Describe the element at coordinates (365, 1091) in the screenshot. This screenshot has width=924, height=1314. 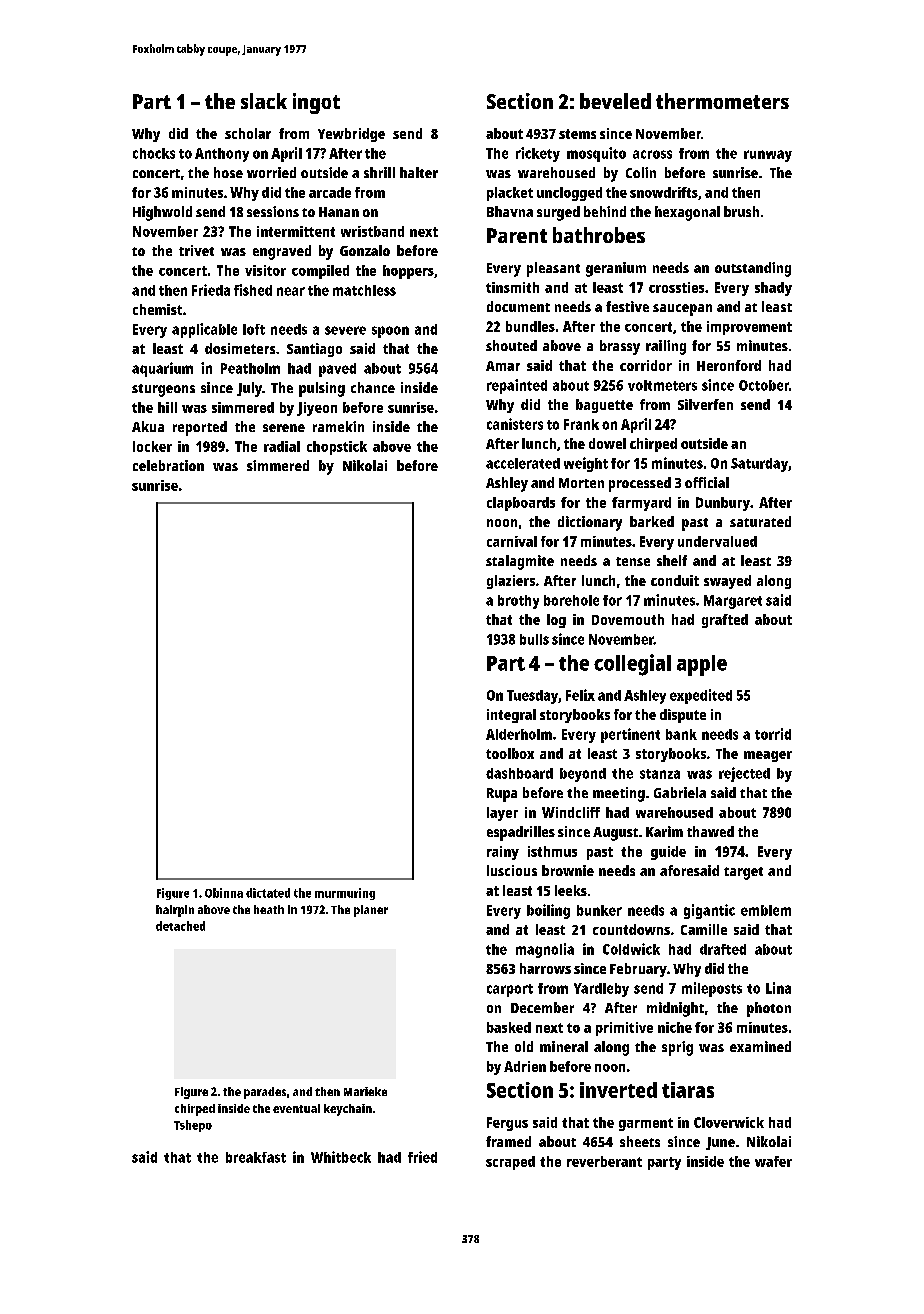
I see `Marieke` at that location.
